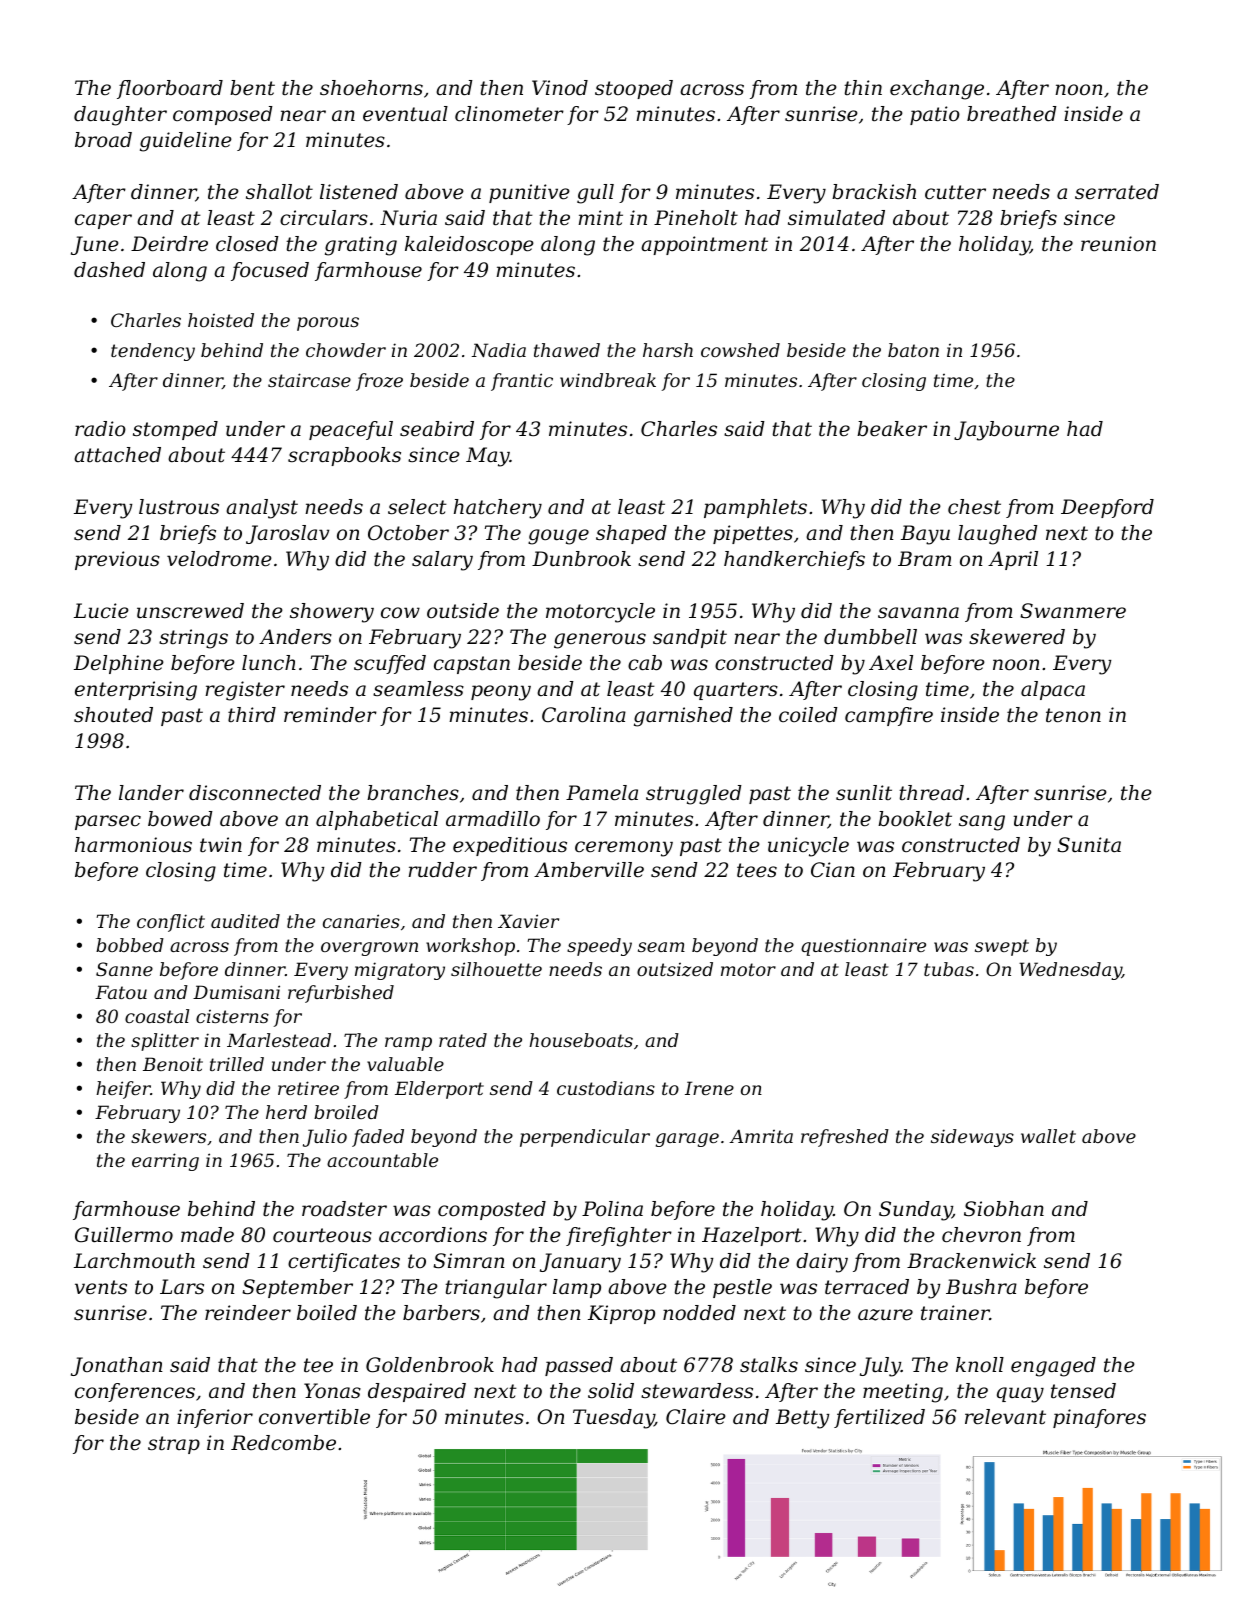 The height and width of the screenshot is (1609, 1243). I want to click on composed, so click(223, 115).
